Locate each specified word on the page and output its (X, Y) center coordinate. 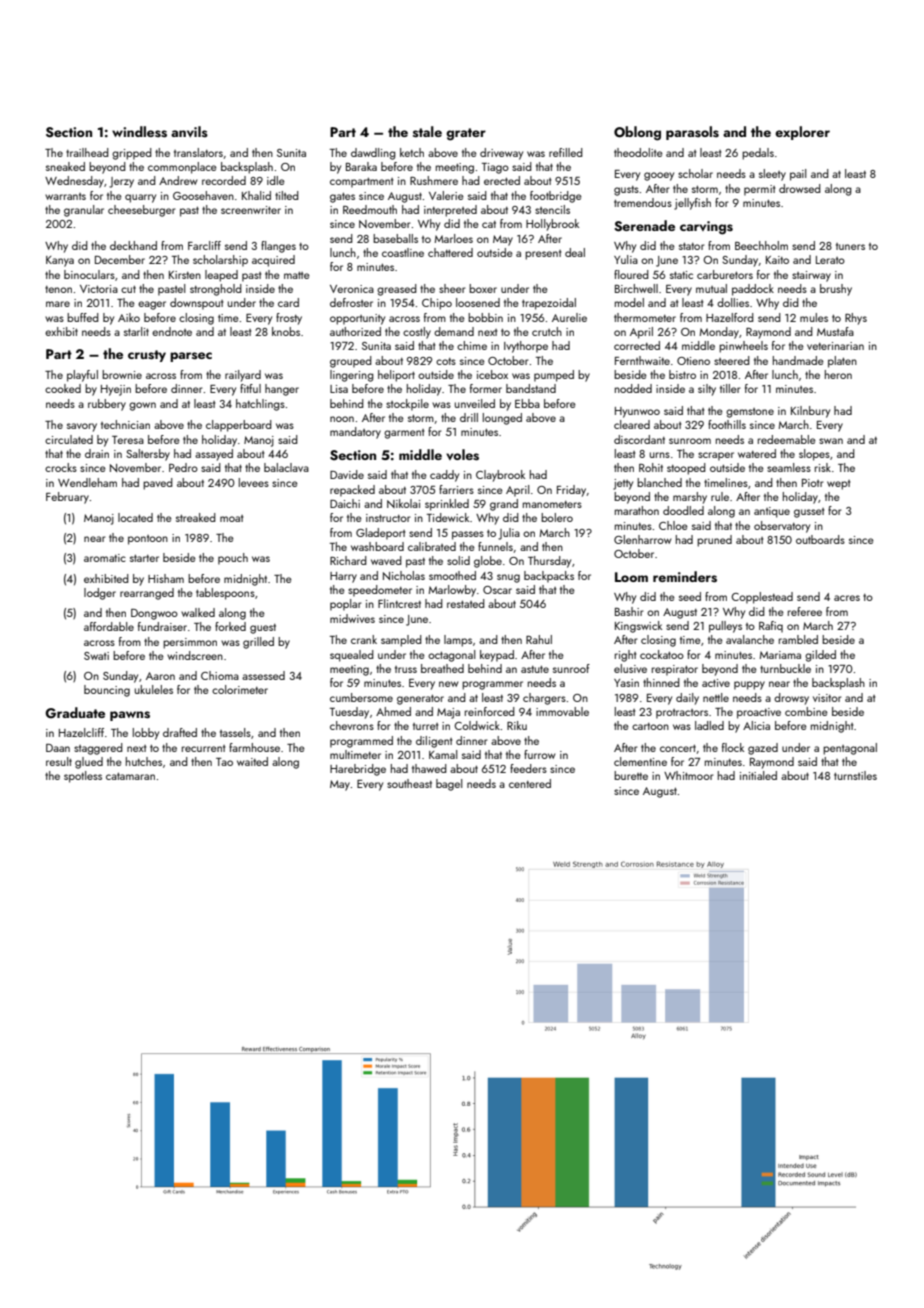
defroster (351, 302)
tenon (58, 289)
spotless (83, 777)
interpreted (450, 211)
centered (530, 783)
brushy (836, 290)
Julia (509, 534)
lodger (100, 594)
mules (814, 317)
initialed (758, 775)
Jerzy (121, 182)
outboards (820, 539)
